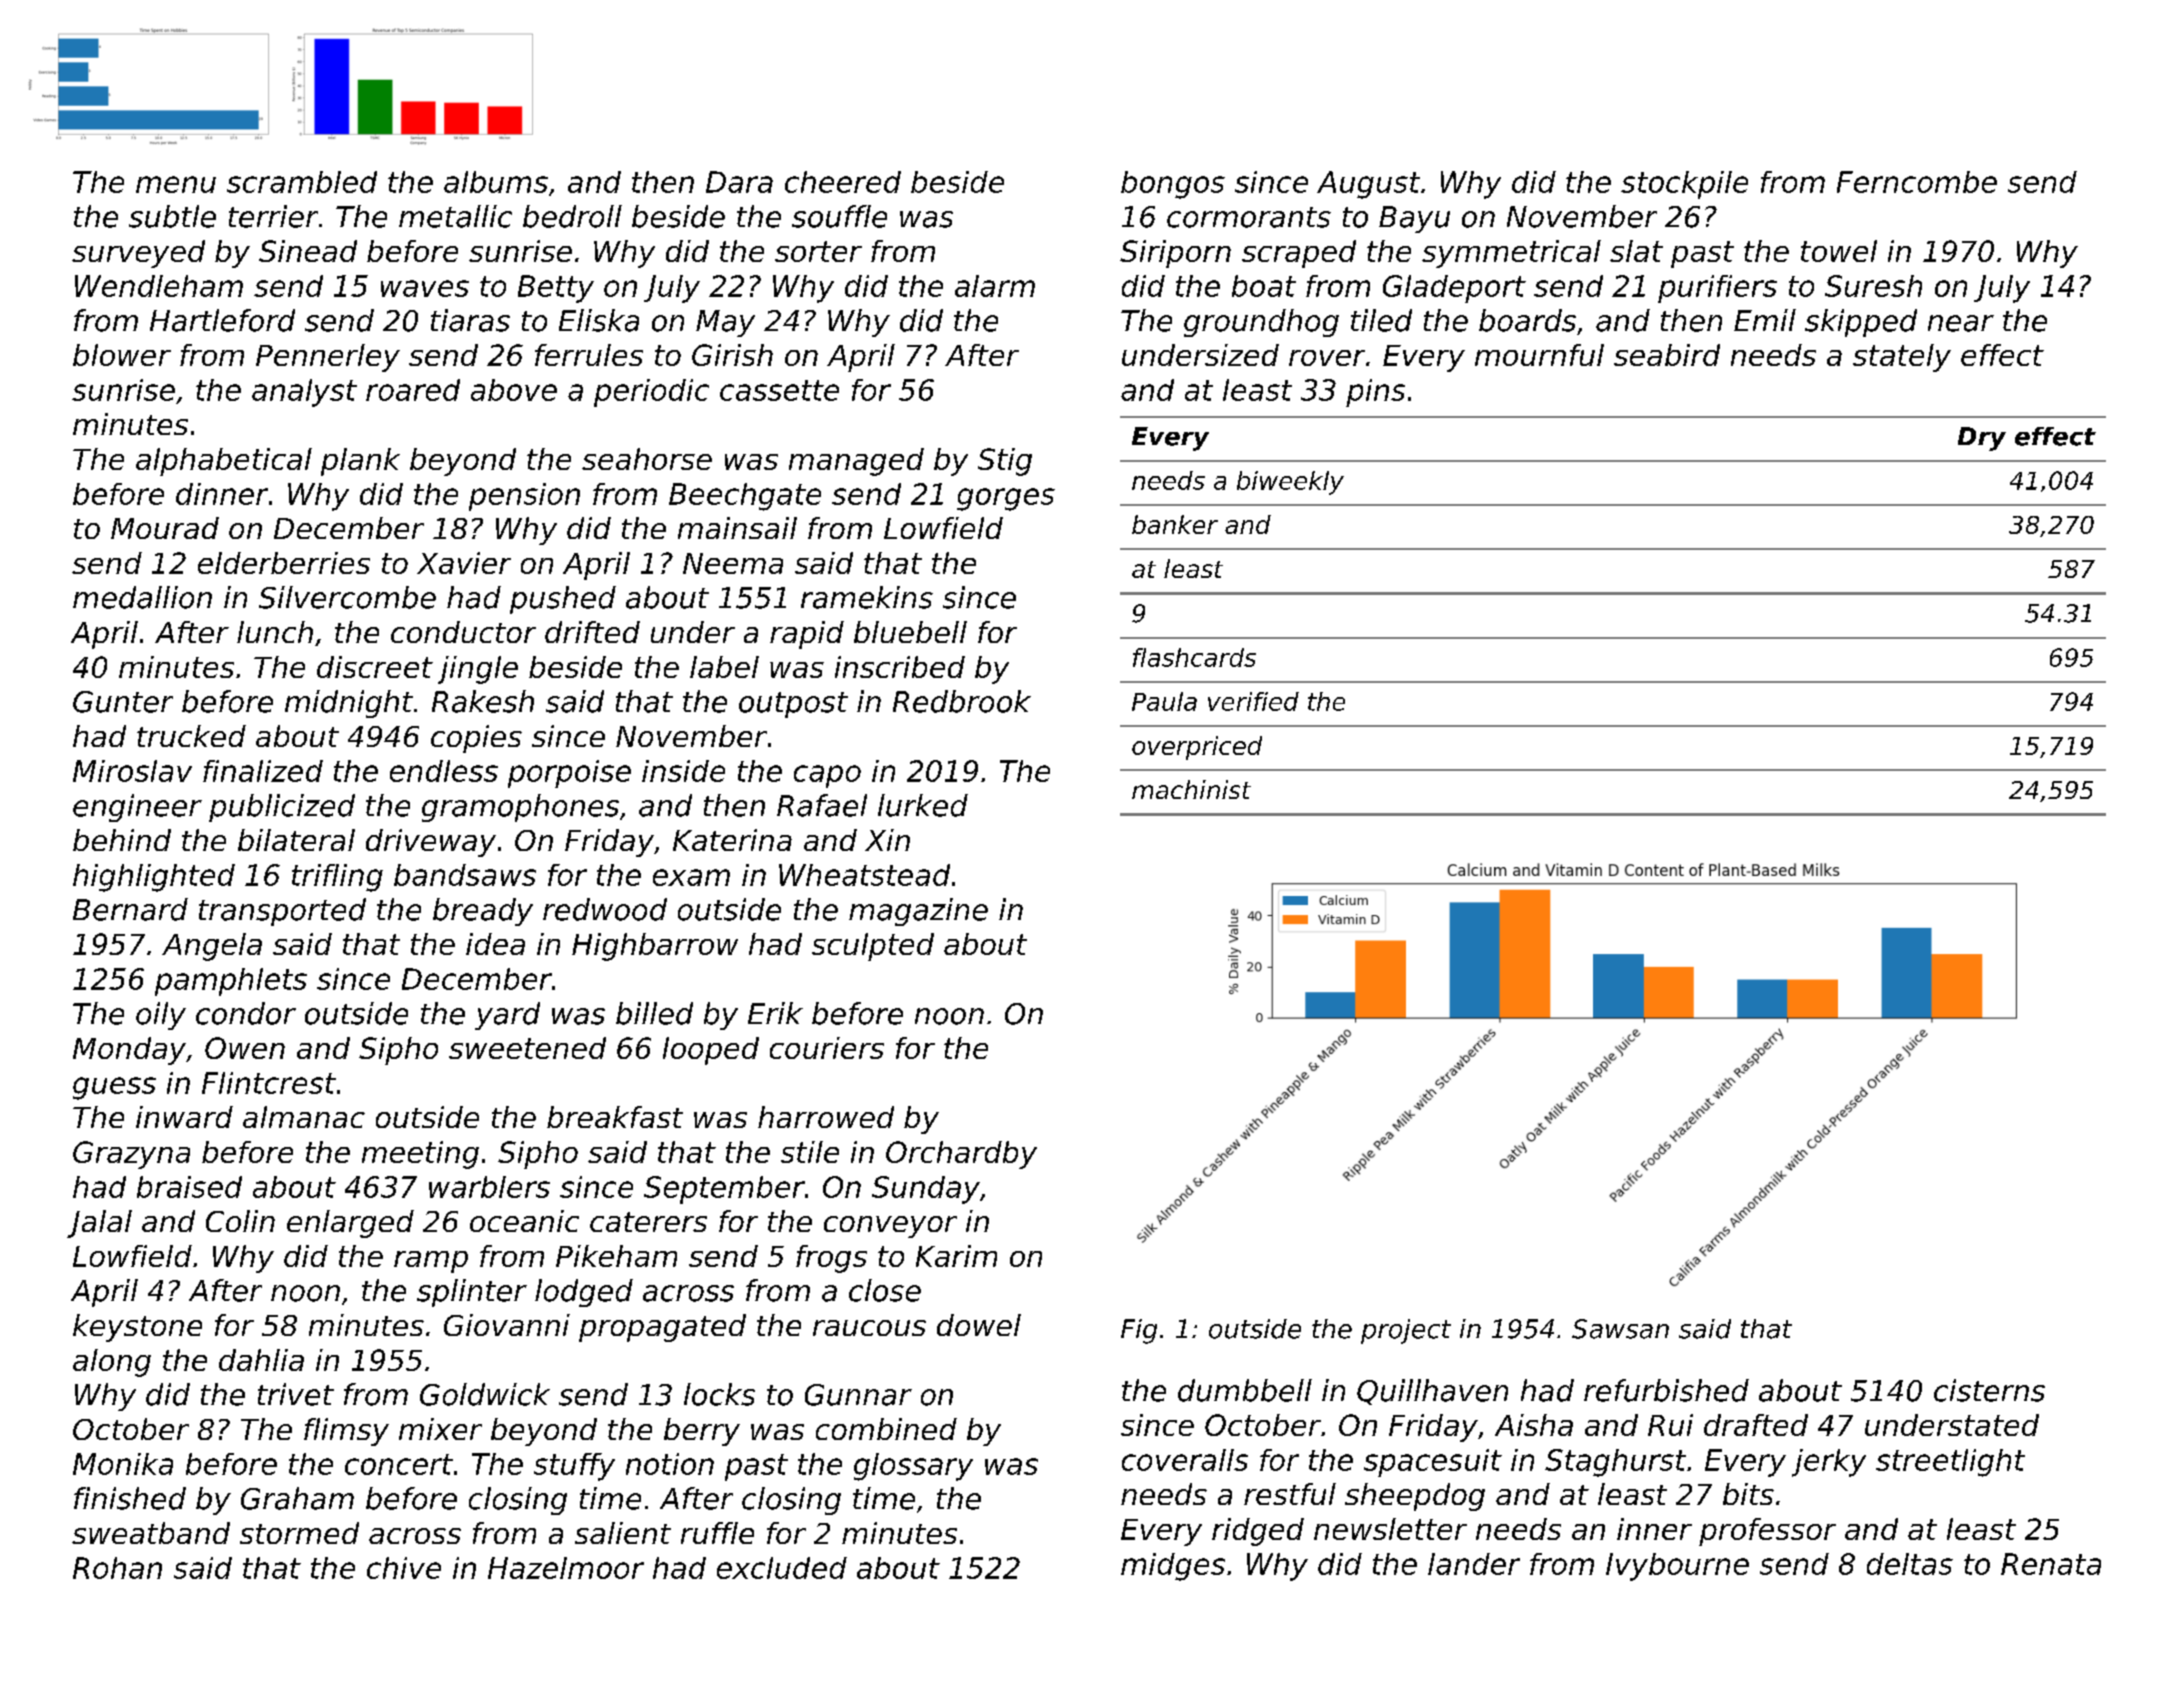  Describe the element at coordinates (1299, 254) in the screenshot. I see `scraped` at that location.
